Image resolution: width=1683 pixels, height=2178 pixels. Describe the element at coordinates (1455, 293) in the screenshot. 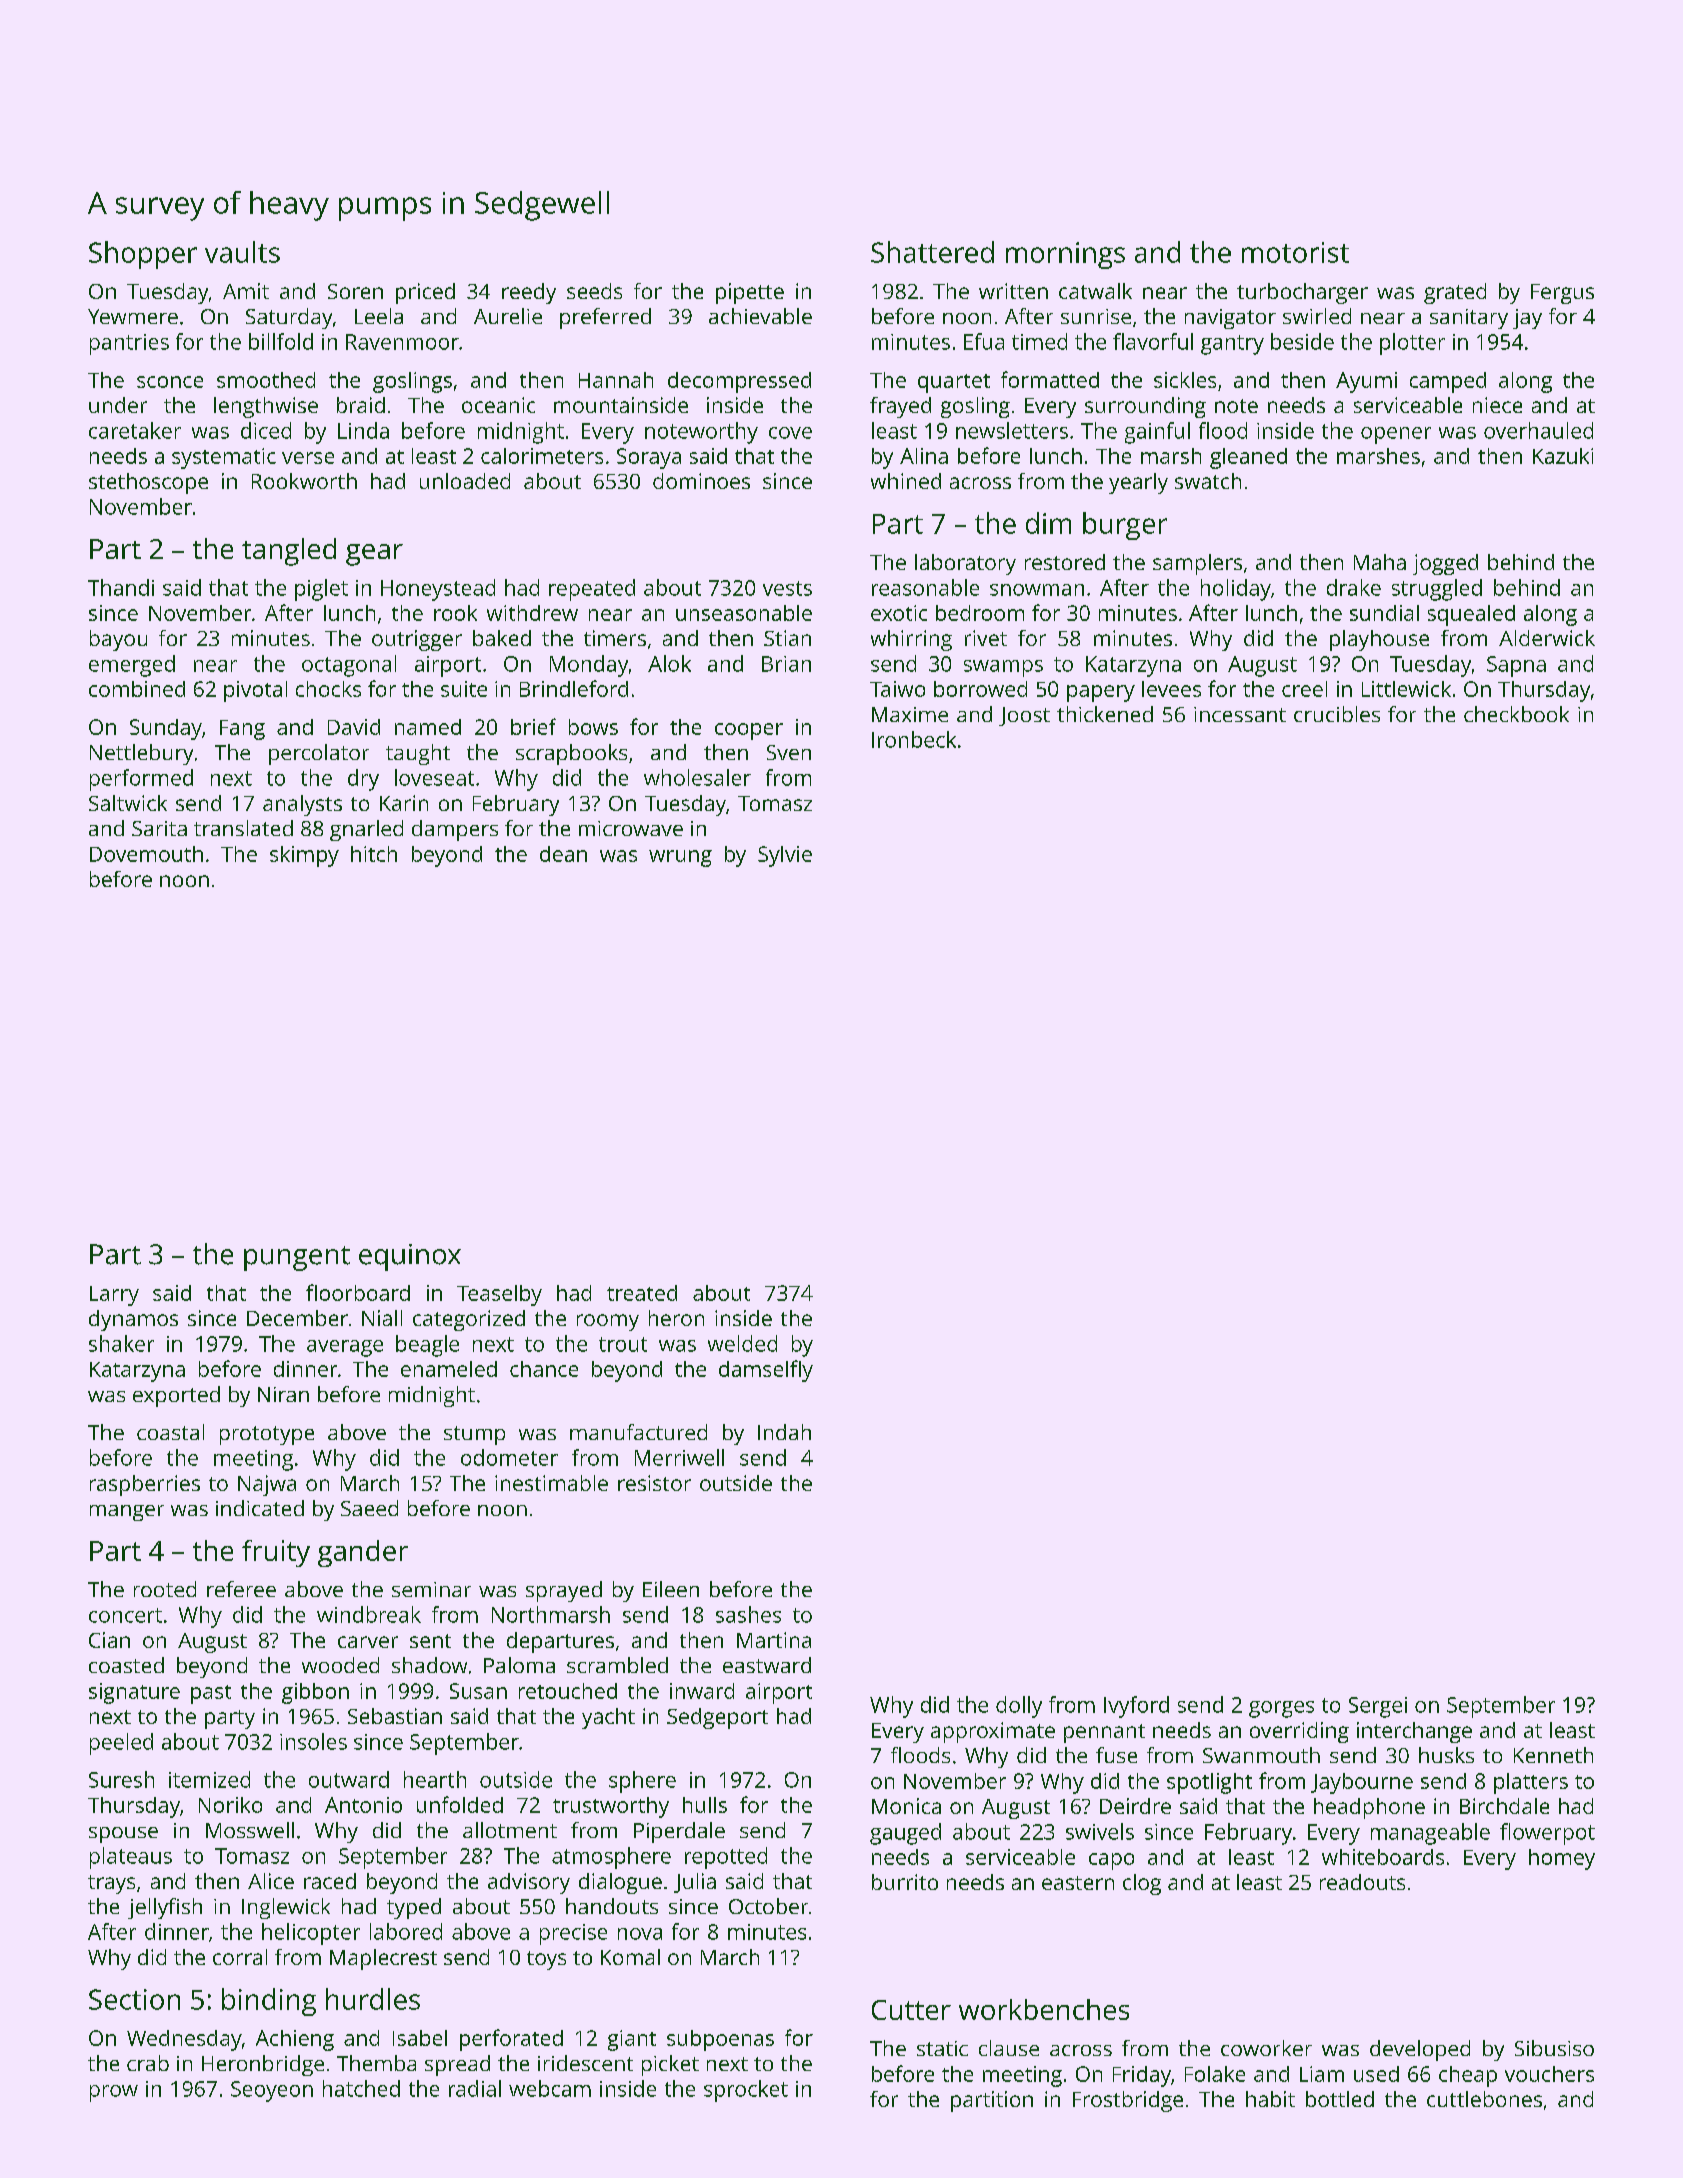

I see `grated` at that location.
